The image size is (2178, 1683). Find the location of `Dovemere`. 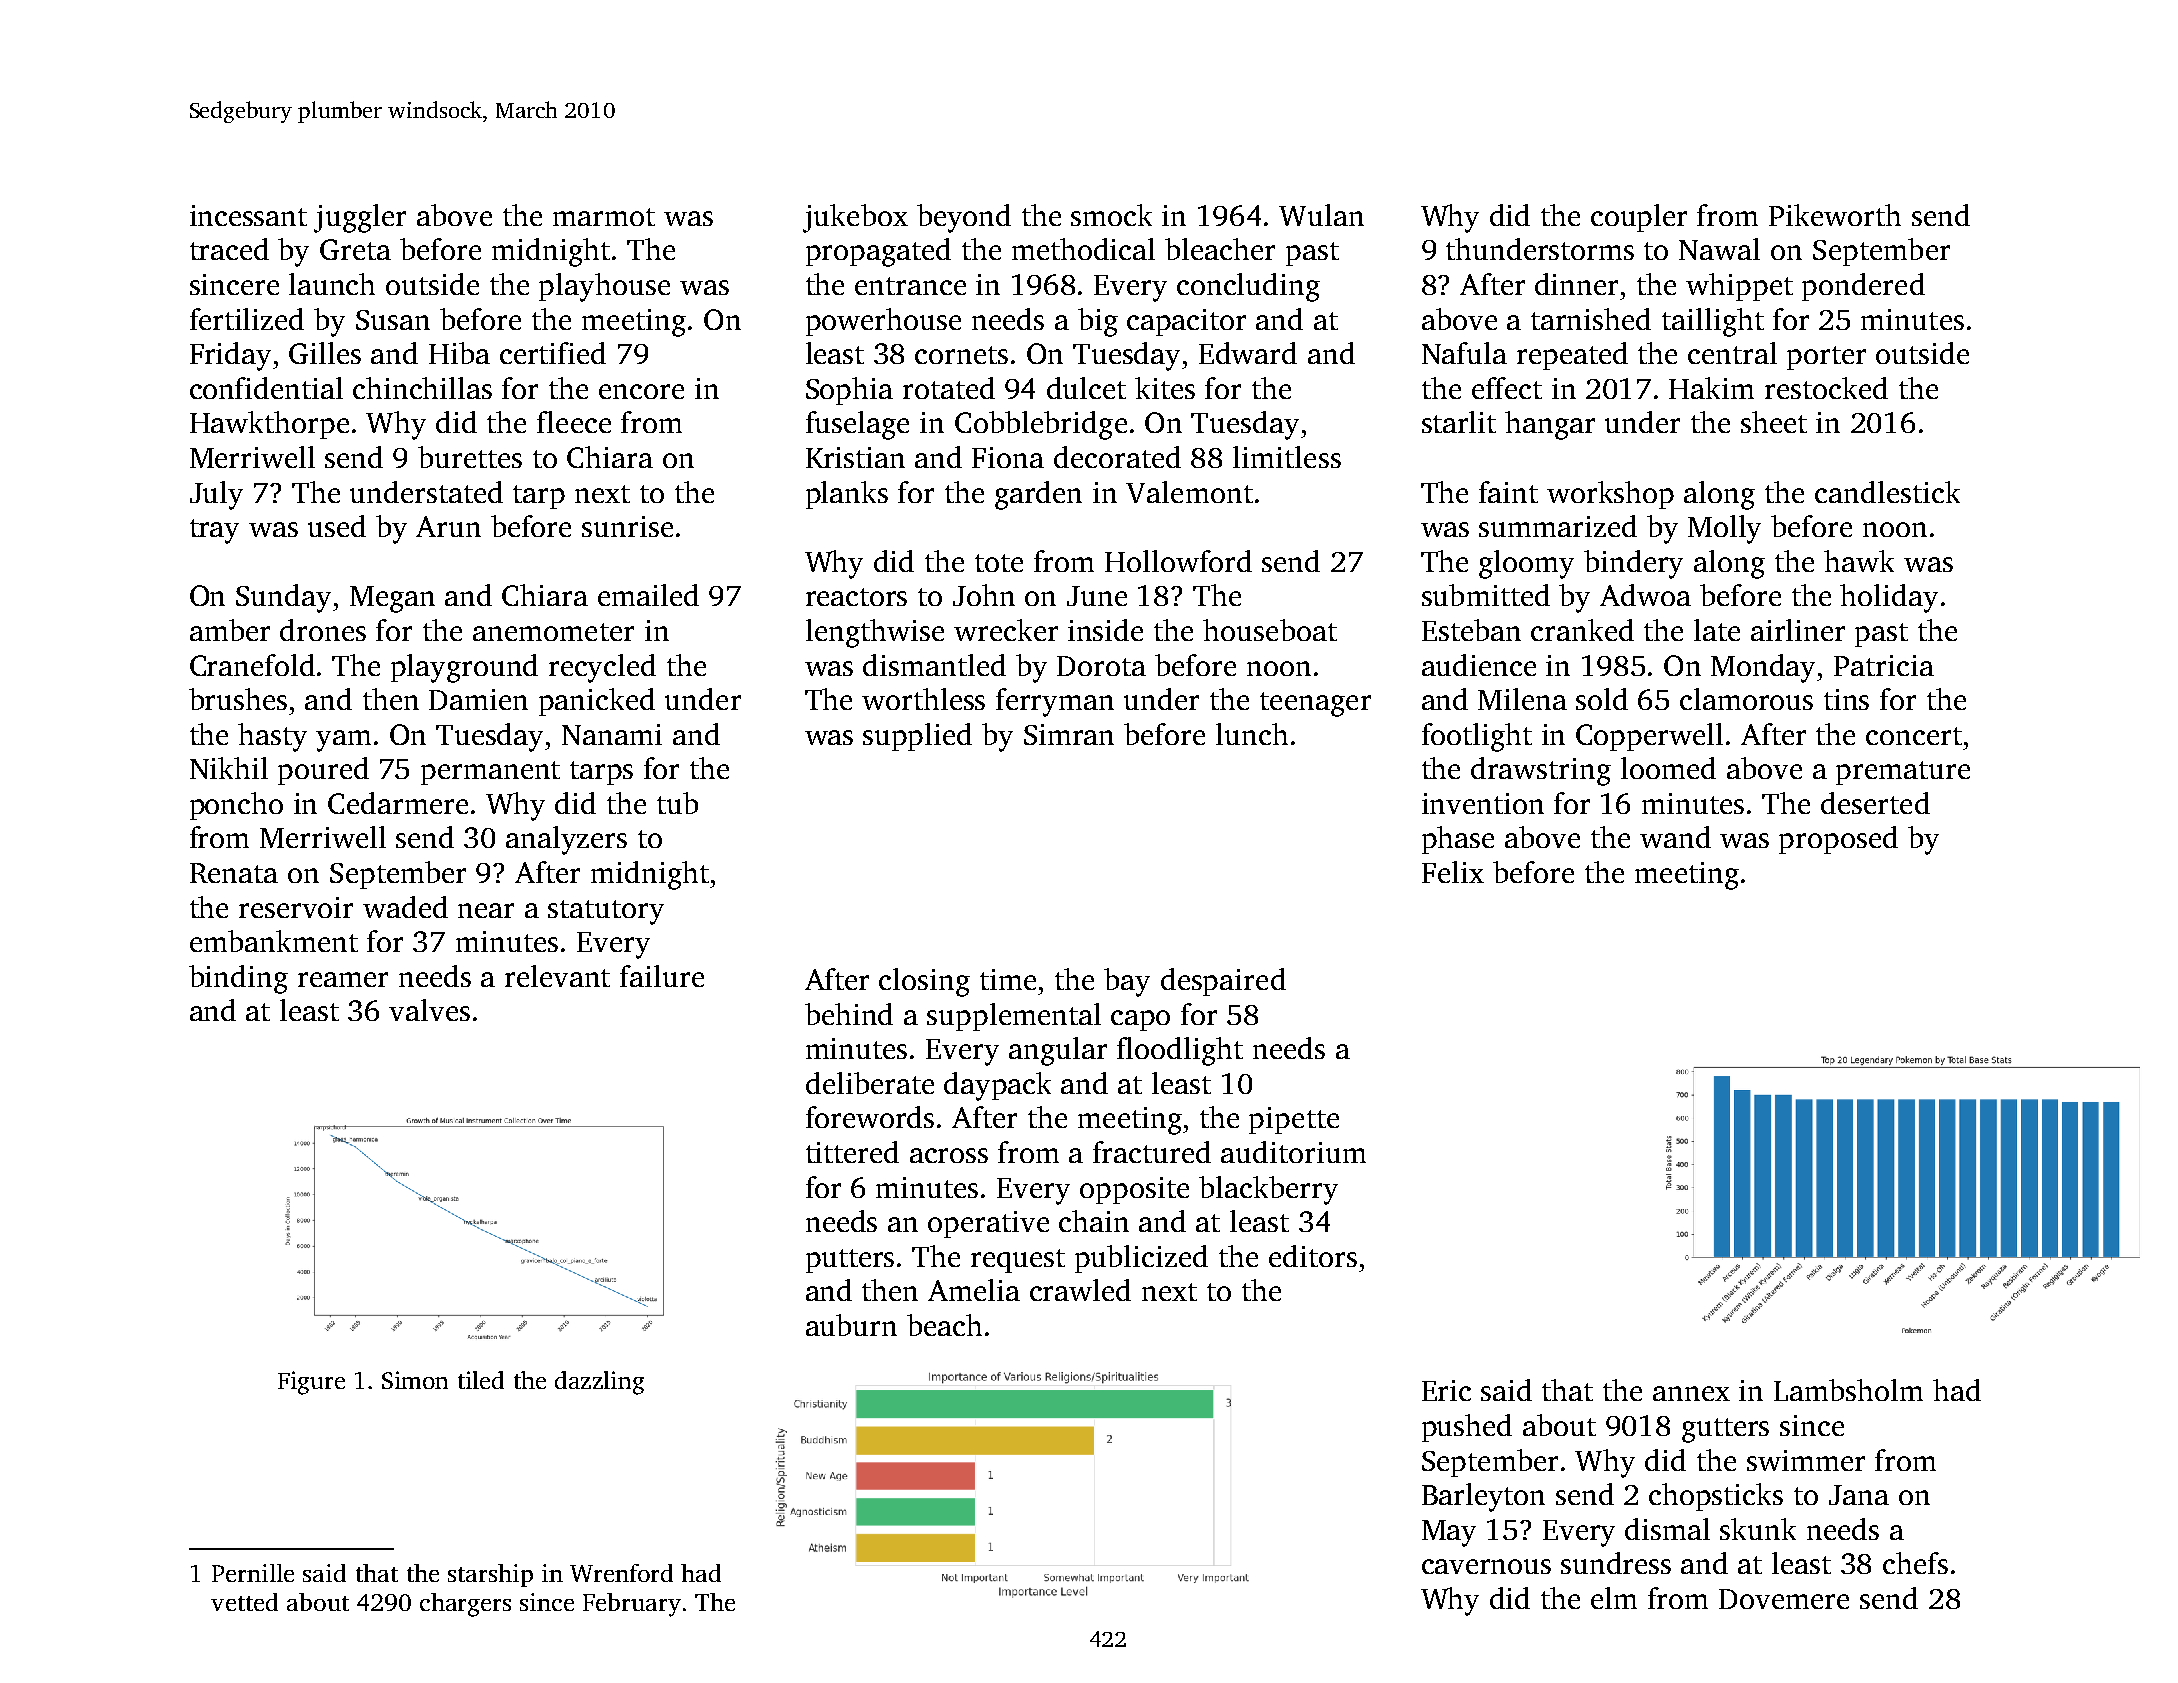

Dovemere is located at coordinates (1784, 1599).
